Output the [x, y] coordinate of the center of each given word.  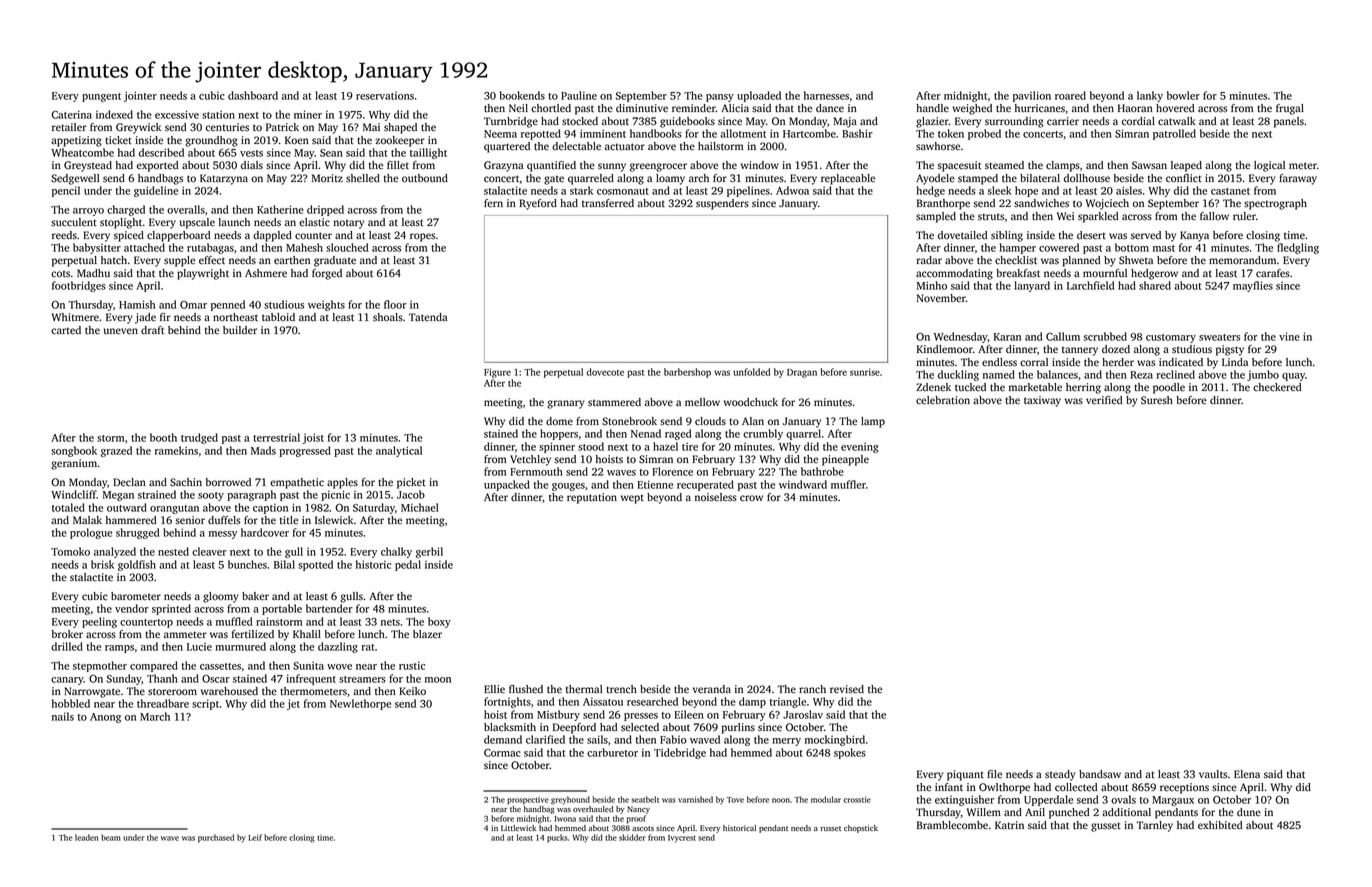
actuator [625, 147]
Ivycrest [682, 839]
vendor [132, 608]
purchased [216, 838]
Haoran [1135, 108]
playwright [203, 274]
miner [308, 114]
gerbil [429, 552]
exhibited [1220, 825]
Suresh [1157, 400]
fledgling [1298, 248]
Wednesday [961, 337]
